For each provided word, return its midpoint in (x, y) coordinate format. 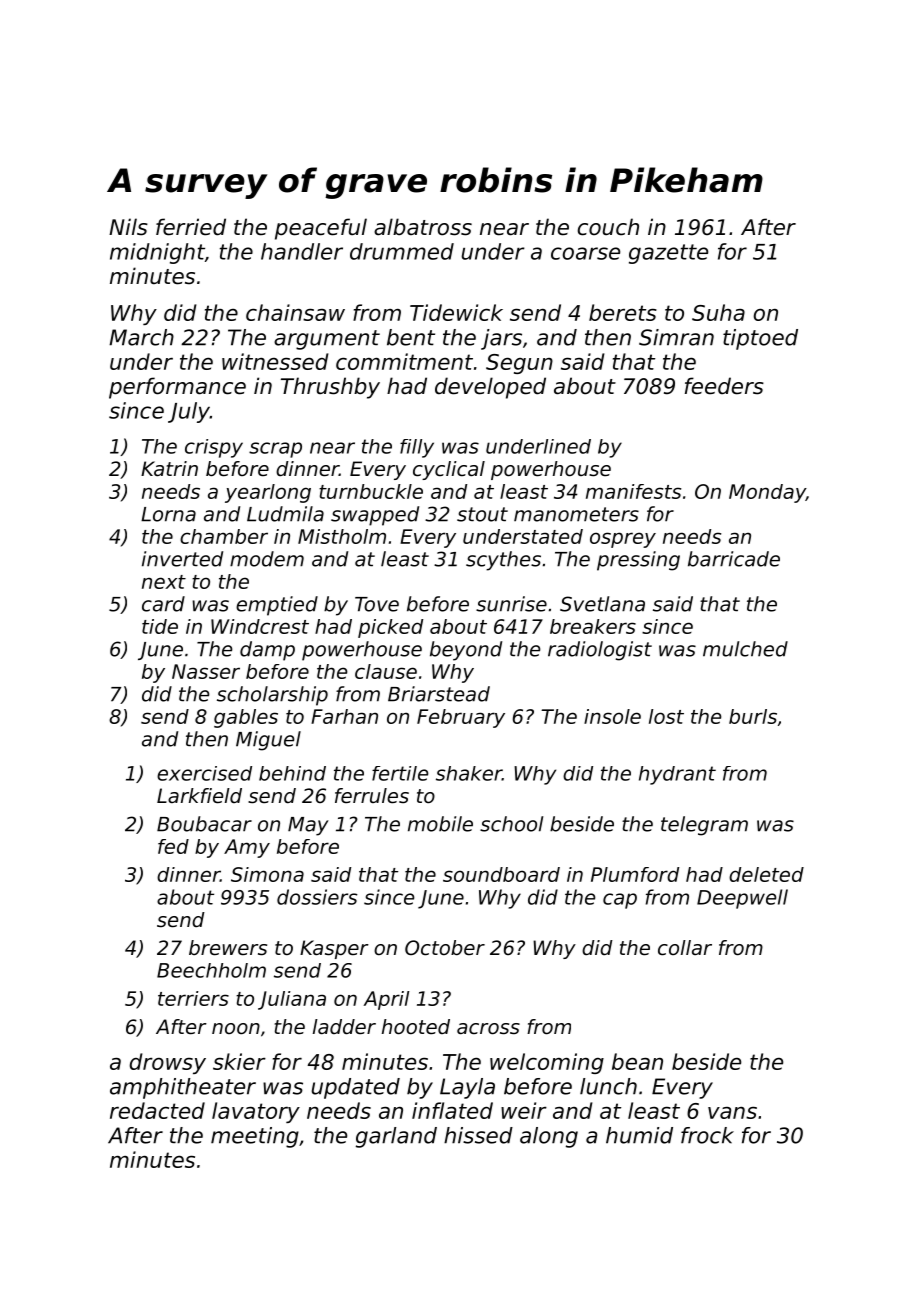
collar (685, 948)
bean (637, 1061)
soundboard (501, 874)
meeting (255, 1137)
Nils (128, 227)
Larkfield (199, 796)
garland (396, 1137)
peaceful (321, 229)
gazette (668, 254)
